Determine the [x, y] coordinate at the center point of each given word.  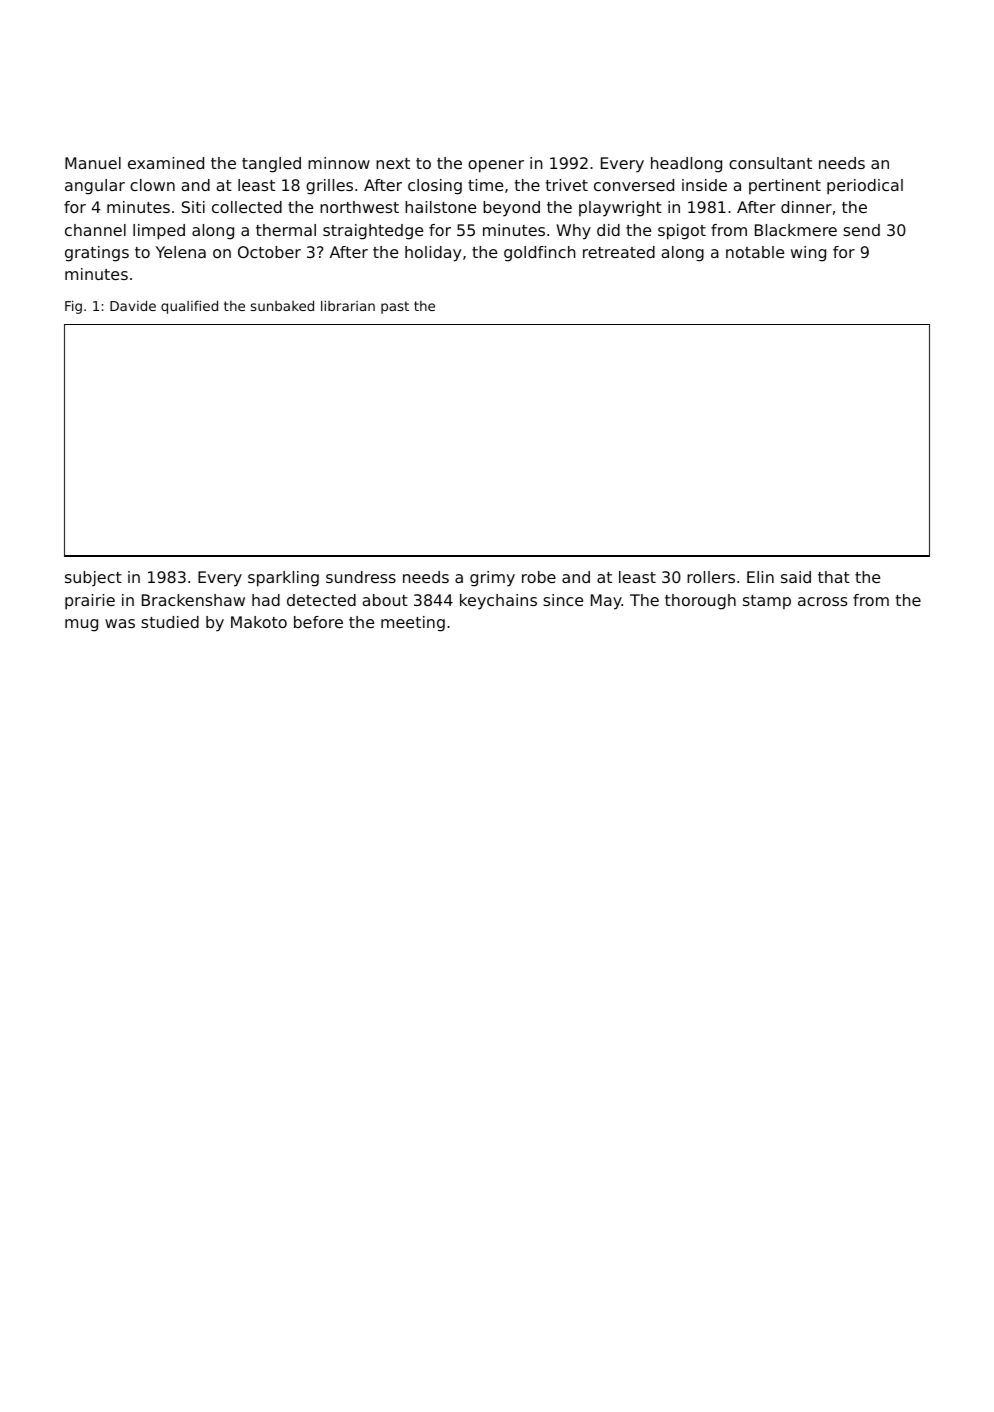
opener [496, 166]
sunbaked [282, 305]
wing [808, 254]
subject [93, 578]
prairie [90, 602]
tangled [271, 165]
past [395, 307]
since [563, 600]
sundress [361, 577]
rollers [711, 577]
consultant [770, 163]
